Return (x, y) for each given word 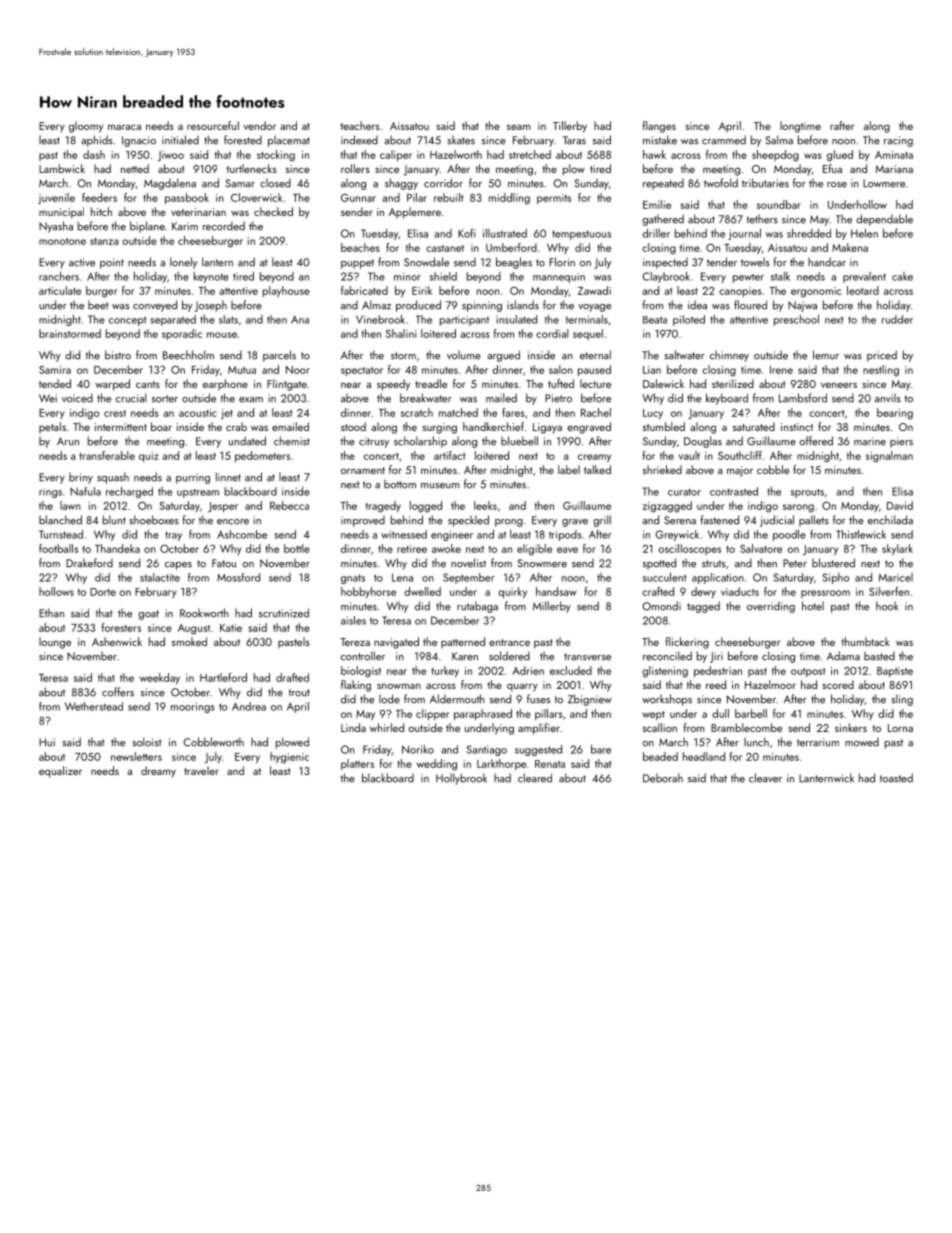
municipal (61, 213)
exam (251, 400)
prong (509, 523)
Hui (47, 742)
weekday (160, 678)
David (900, 505)
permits (554, 199)
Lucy (653, 414)
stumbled (664, 426)
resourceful (213, 125)
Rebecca (289, 505)
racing (898, 141)
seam (518, 127)
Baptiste (895, 672)
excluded (571, 670)
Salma (779, 140)
